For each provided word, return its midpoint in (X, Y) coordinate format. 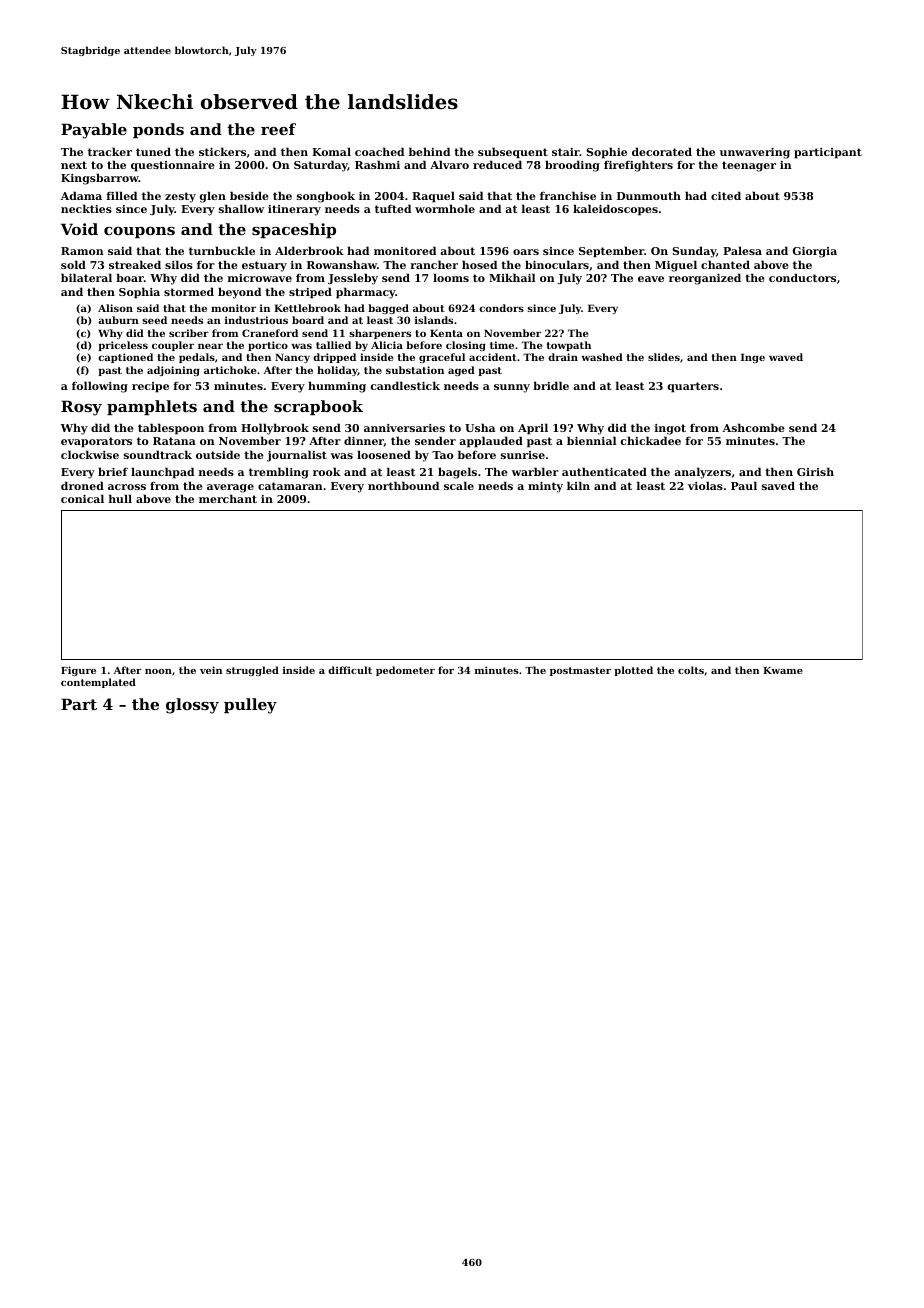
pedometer (405, 671)
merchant (228, 498)
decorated (662, 151)
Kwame (783, 670)
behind (429, 151)
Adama (81, 195)
